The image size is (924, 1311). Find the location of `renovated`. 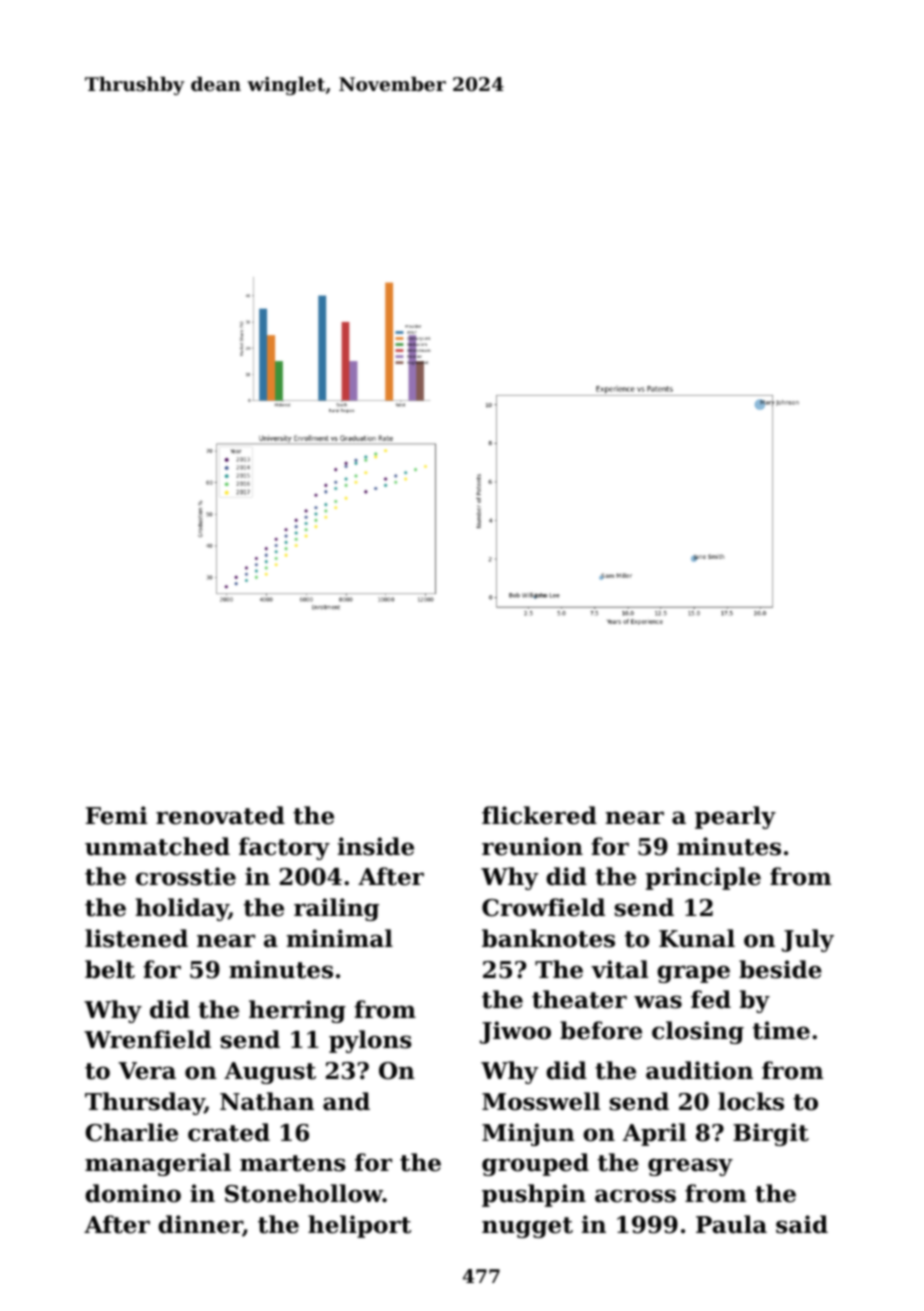

renovated is located at coordinates (220, 815).
